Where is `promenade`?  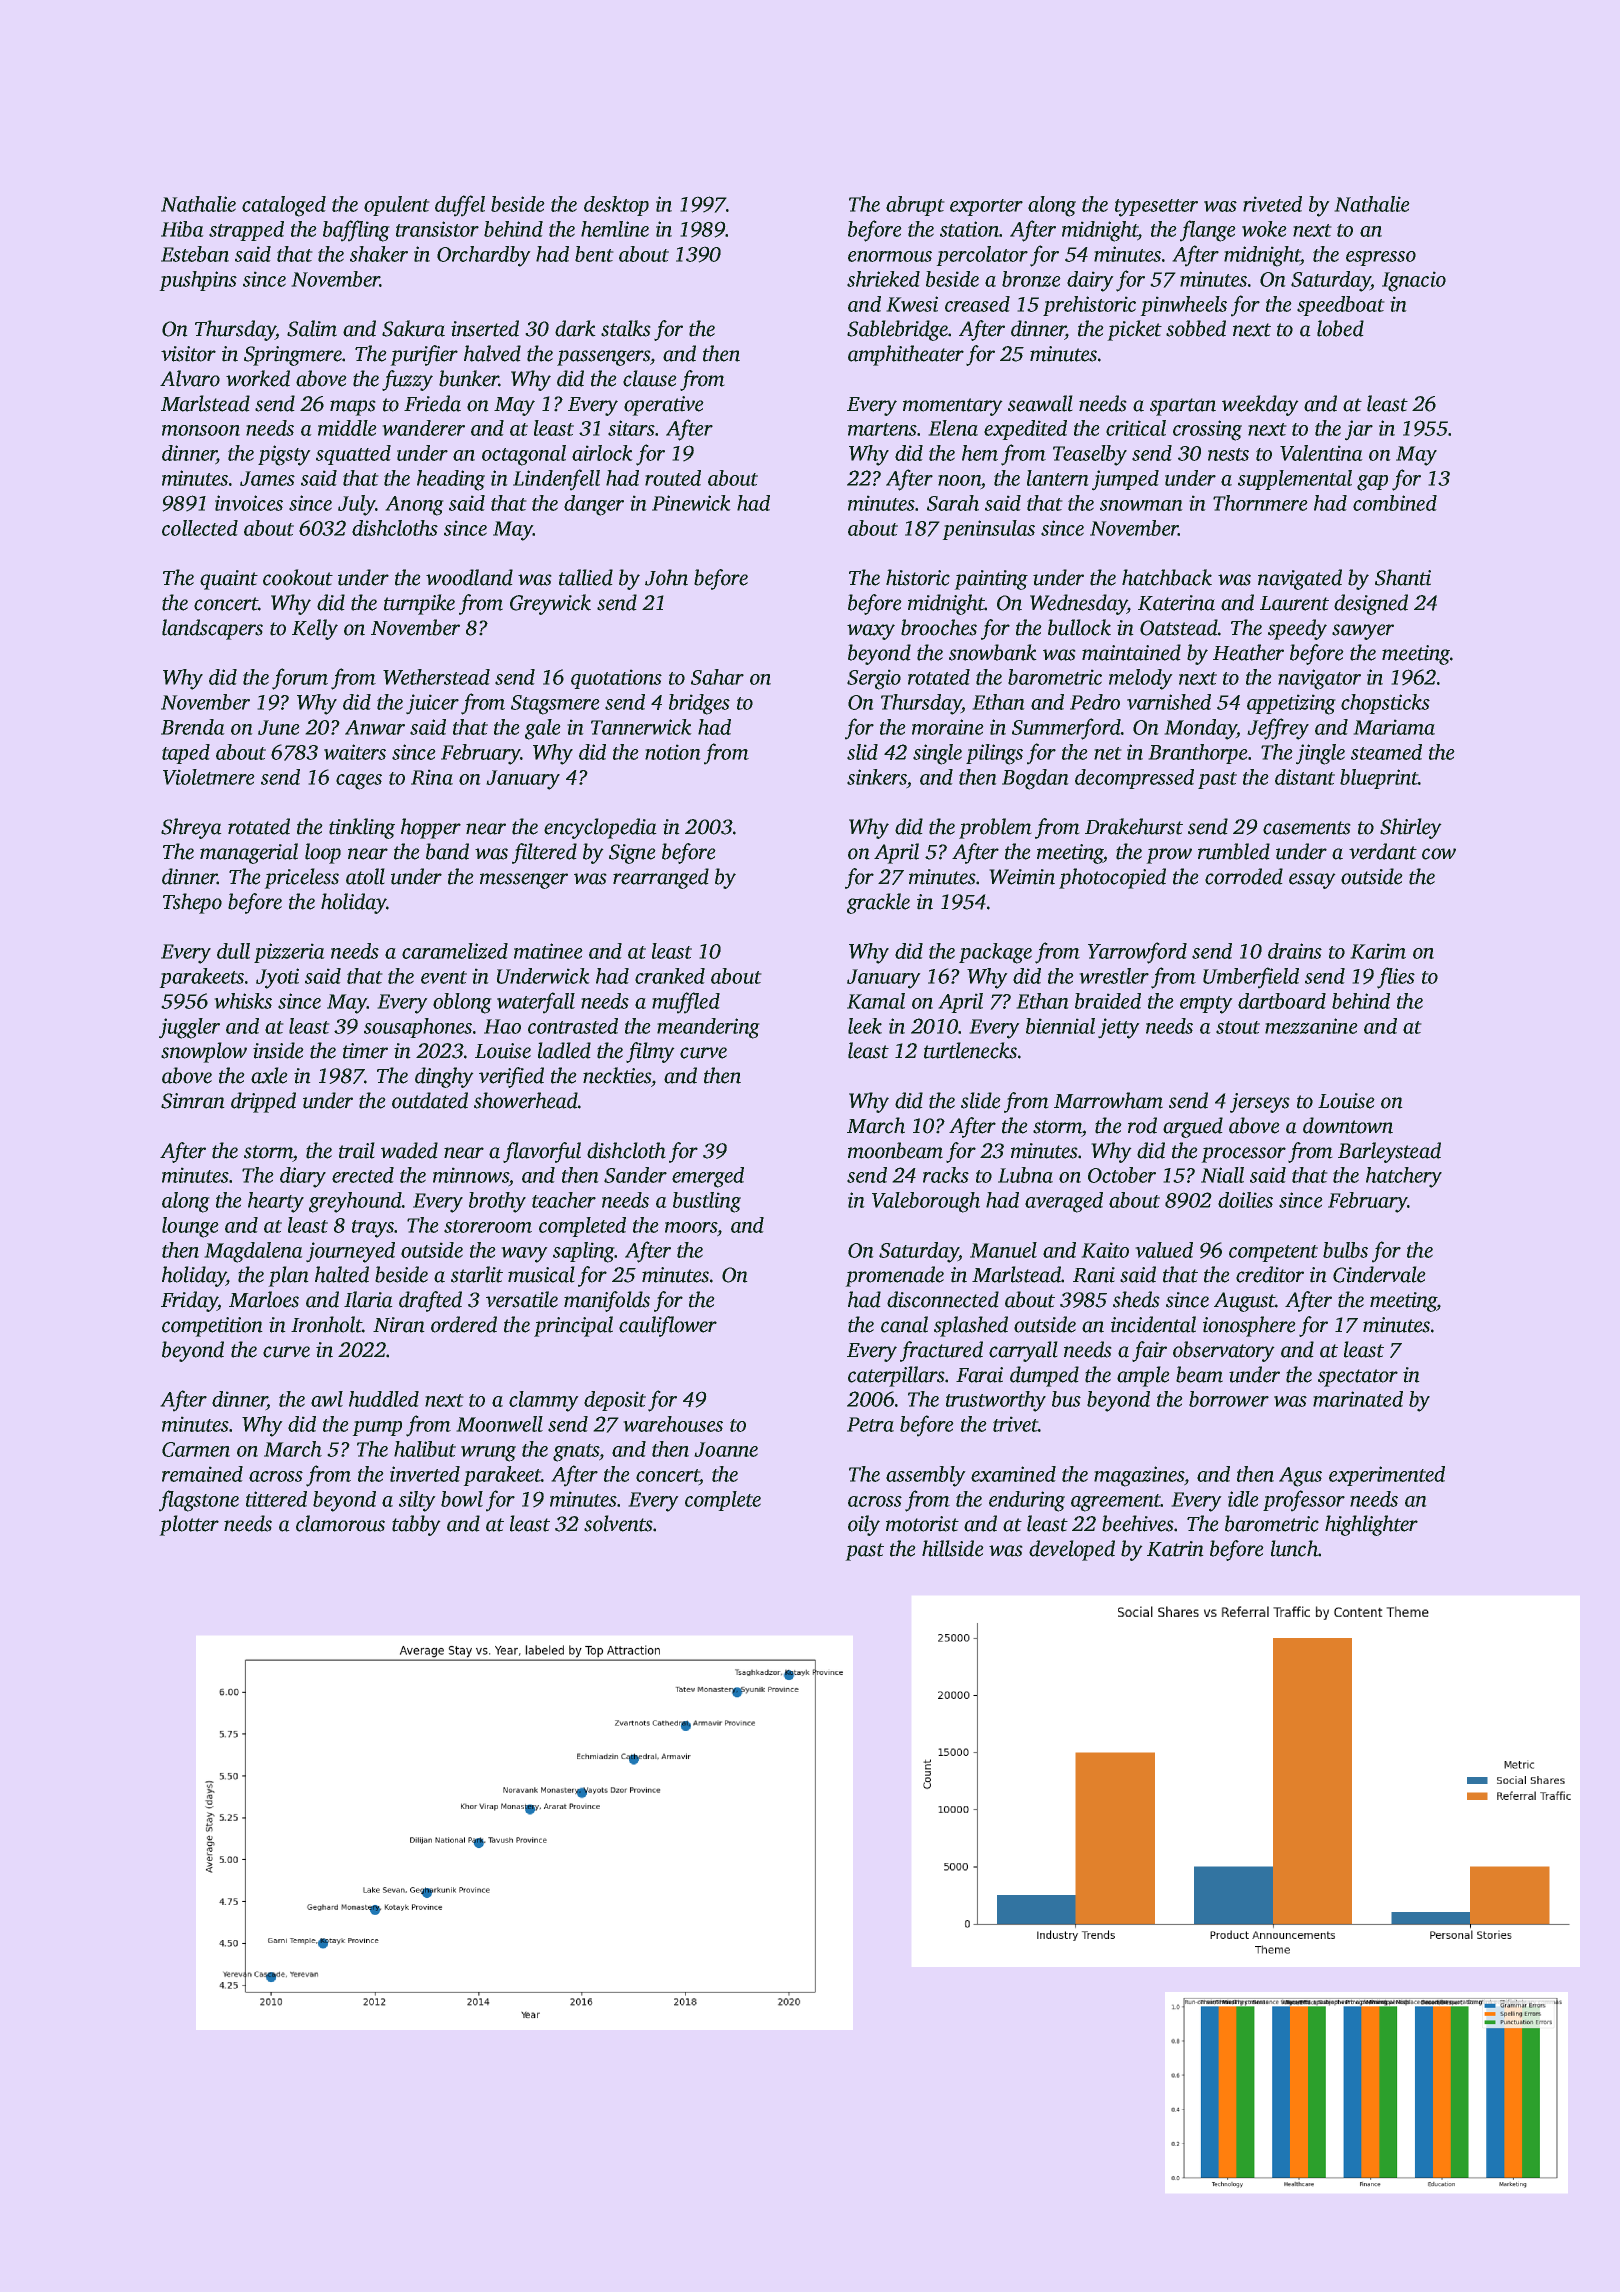
promenade is located at coordinates (895, 1276).
